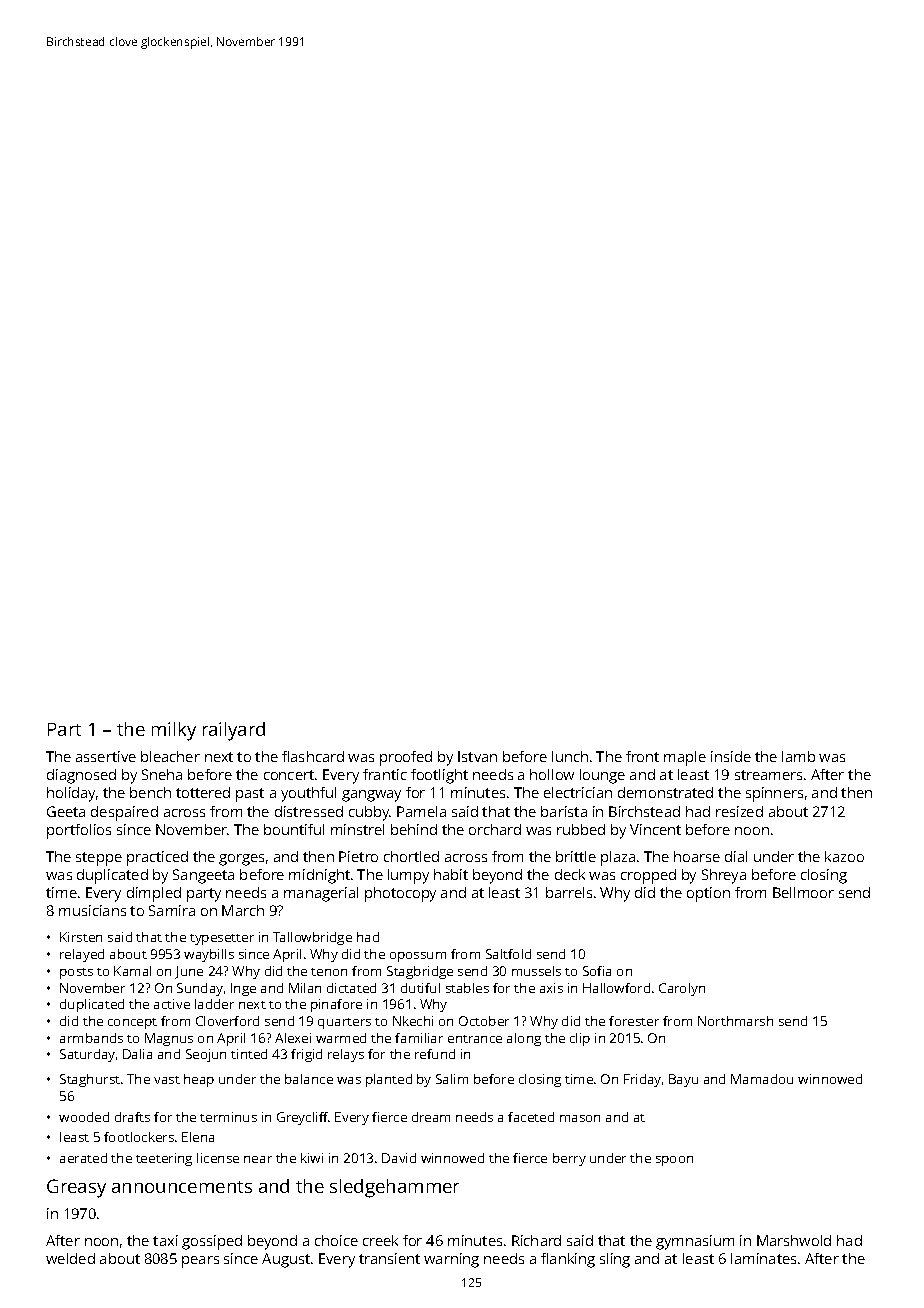 This screenshot has width=924, height=1308. What do you see at coordinates (286, 1260) in the screenshot?
I see `August` at bounding box center [286, 1260].
